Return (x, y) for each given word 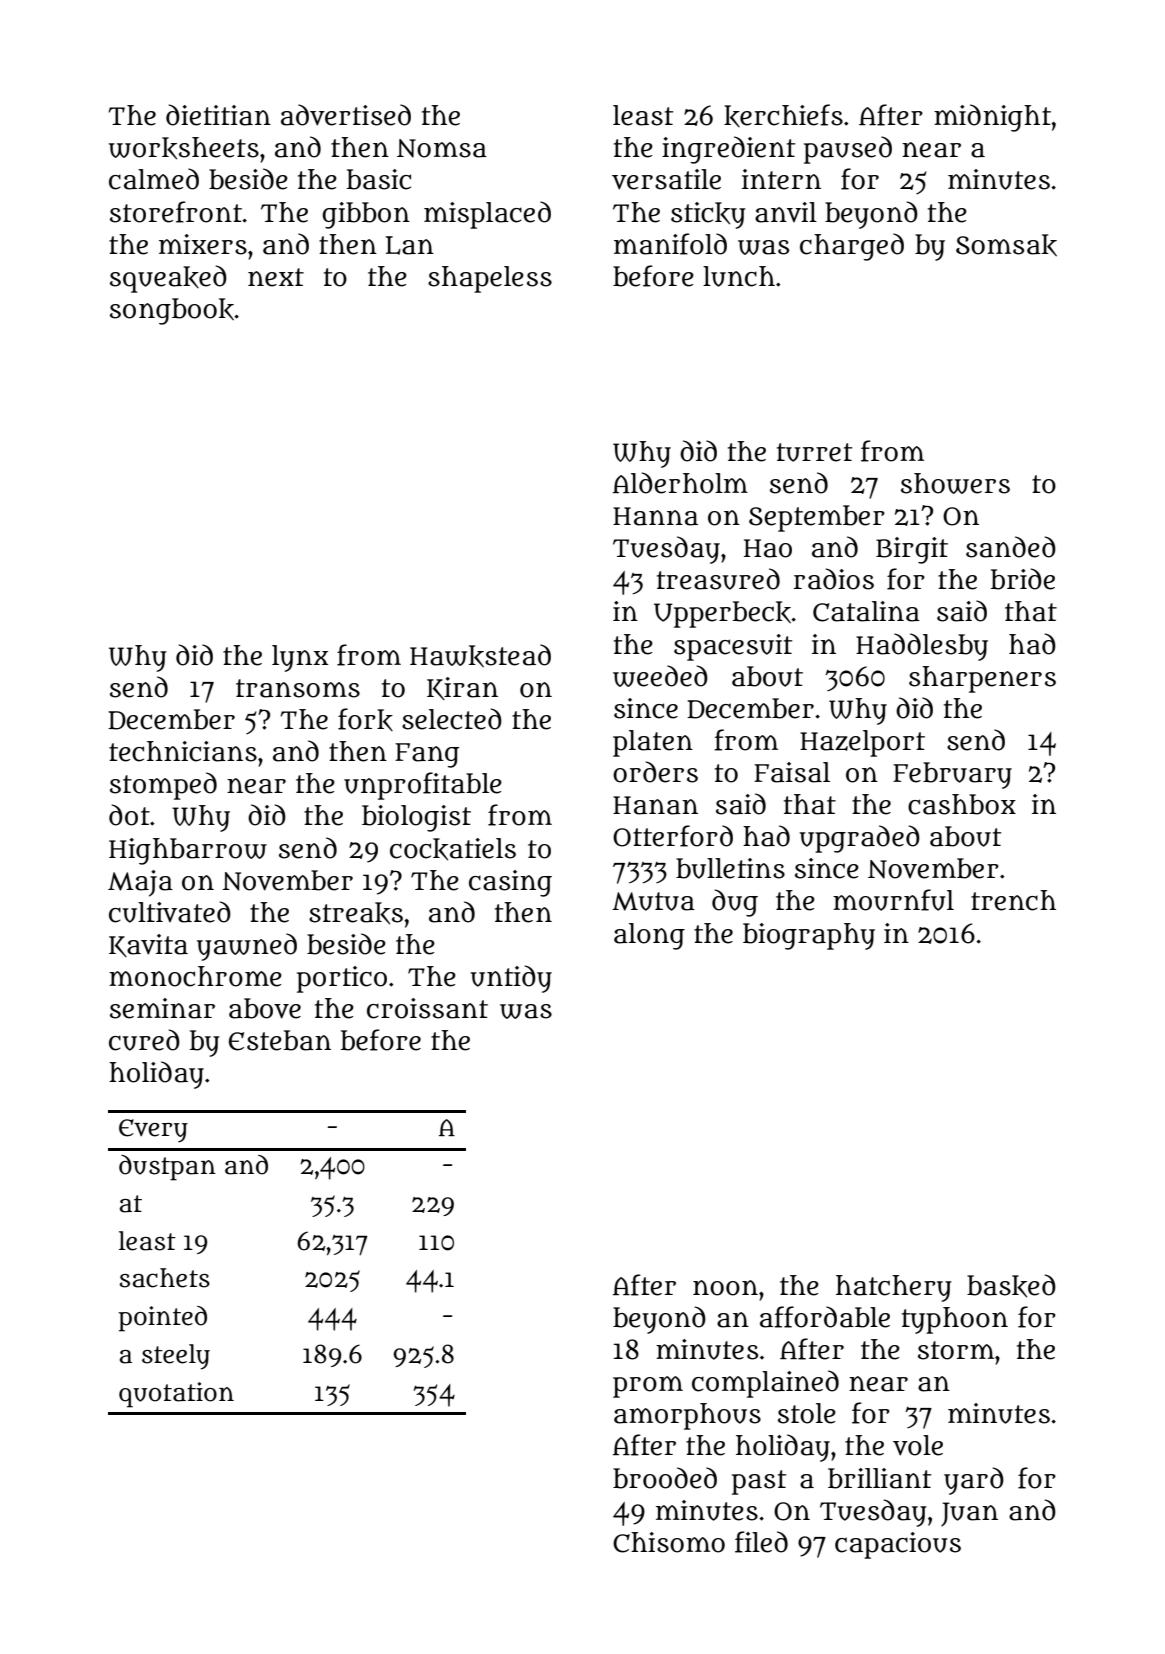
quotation (176, 1395)
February (952, 775)
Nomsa (442, 148)
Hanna (655, 516)
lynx (300, 658)
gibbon (366, 215)
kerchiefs (783, 115)
